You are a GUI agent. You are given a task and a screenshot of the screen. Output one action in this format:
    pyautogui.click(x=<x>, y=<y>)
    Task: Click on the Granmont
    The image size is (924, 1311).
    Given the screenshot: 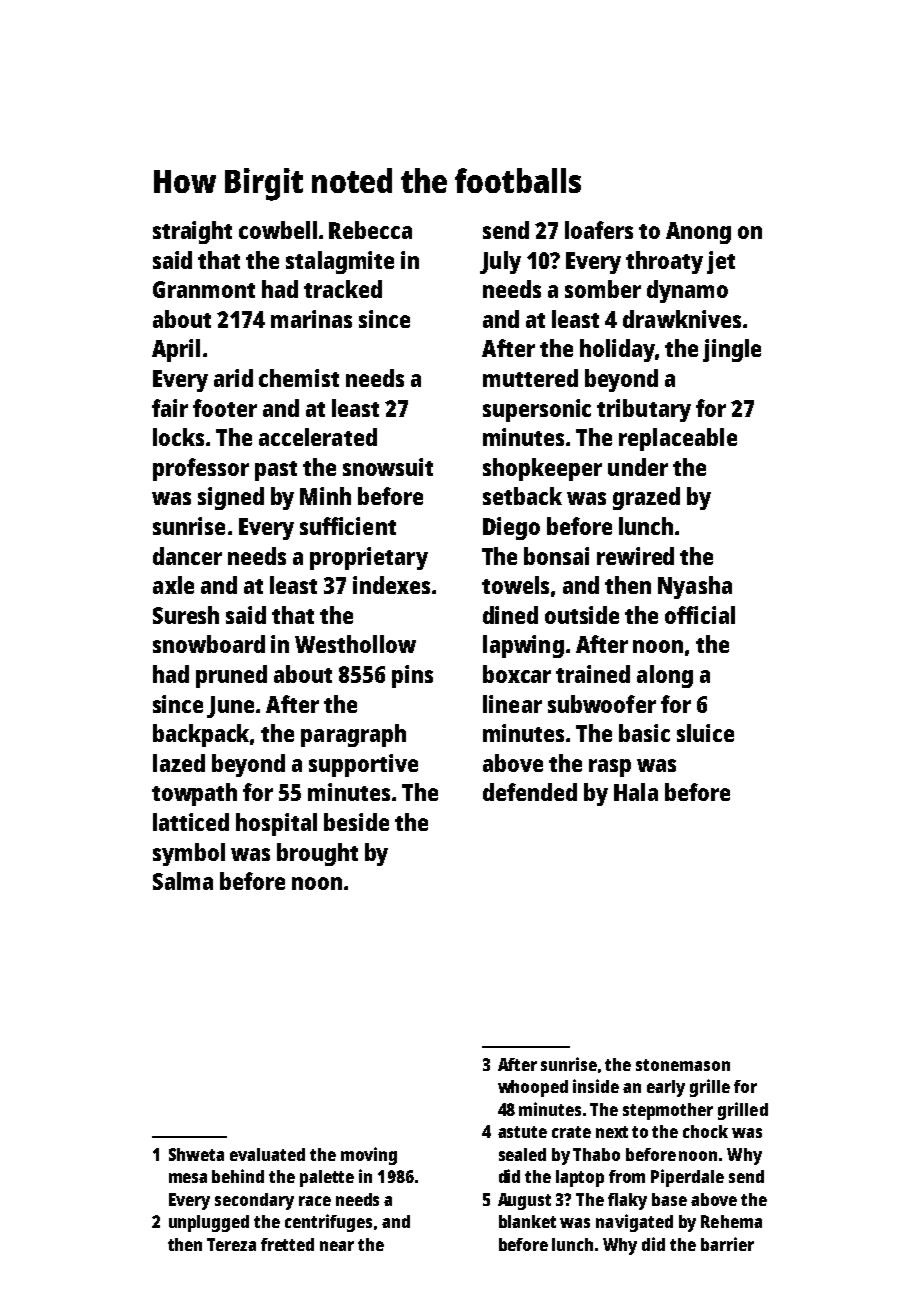 What is the action you would take?
    pyautogui.click(x=204, y=289)
